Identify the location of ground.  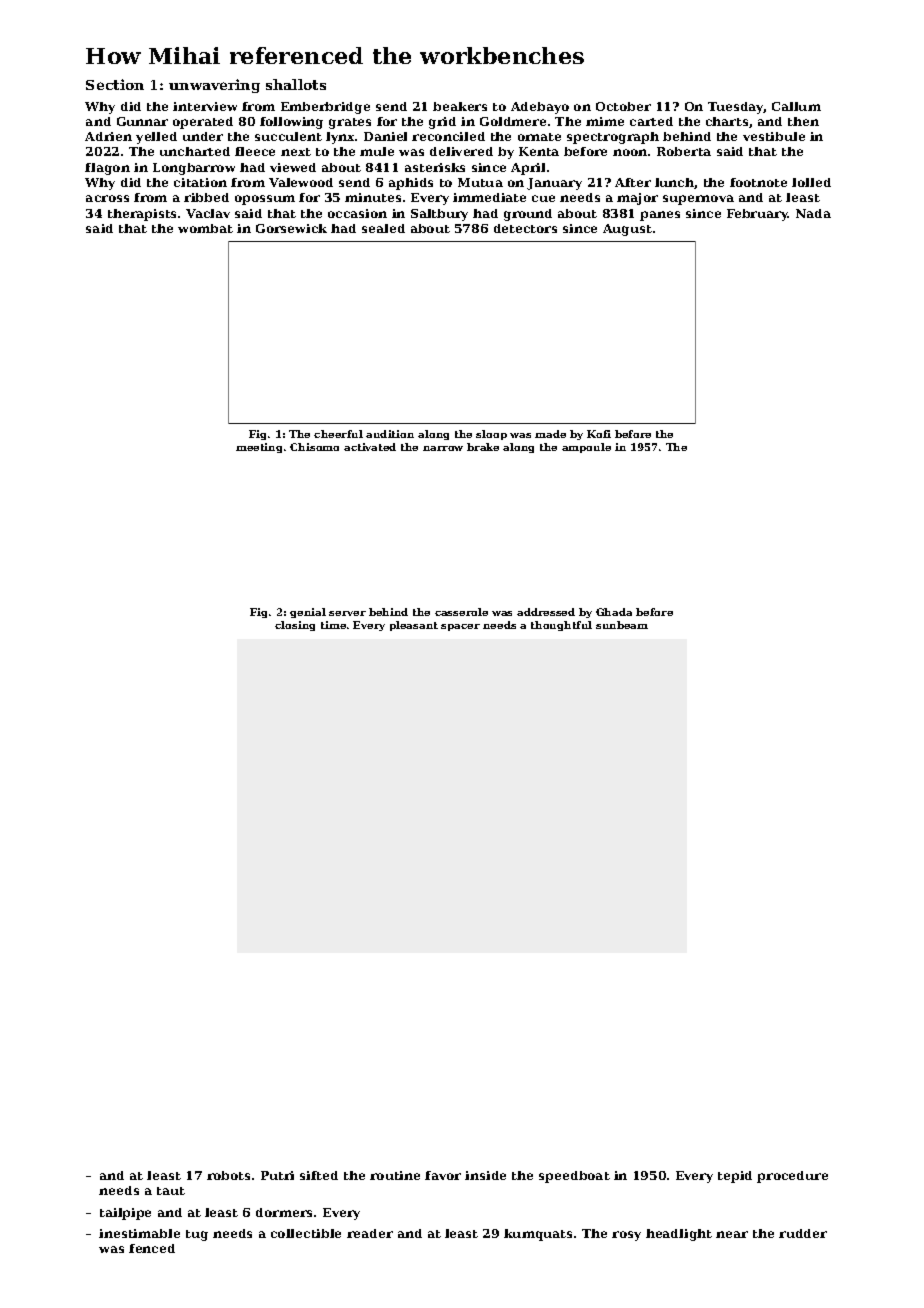
(528, 215).
